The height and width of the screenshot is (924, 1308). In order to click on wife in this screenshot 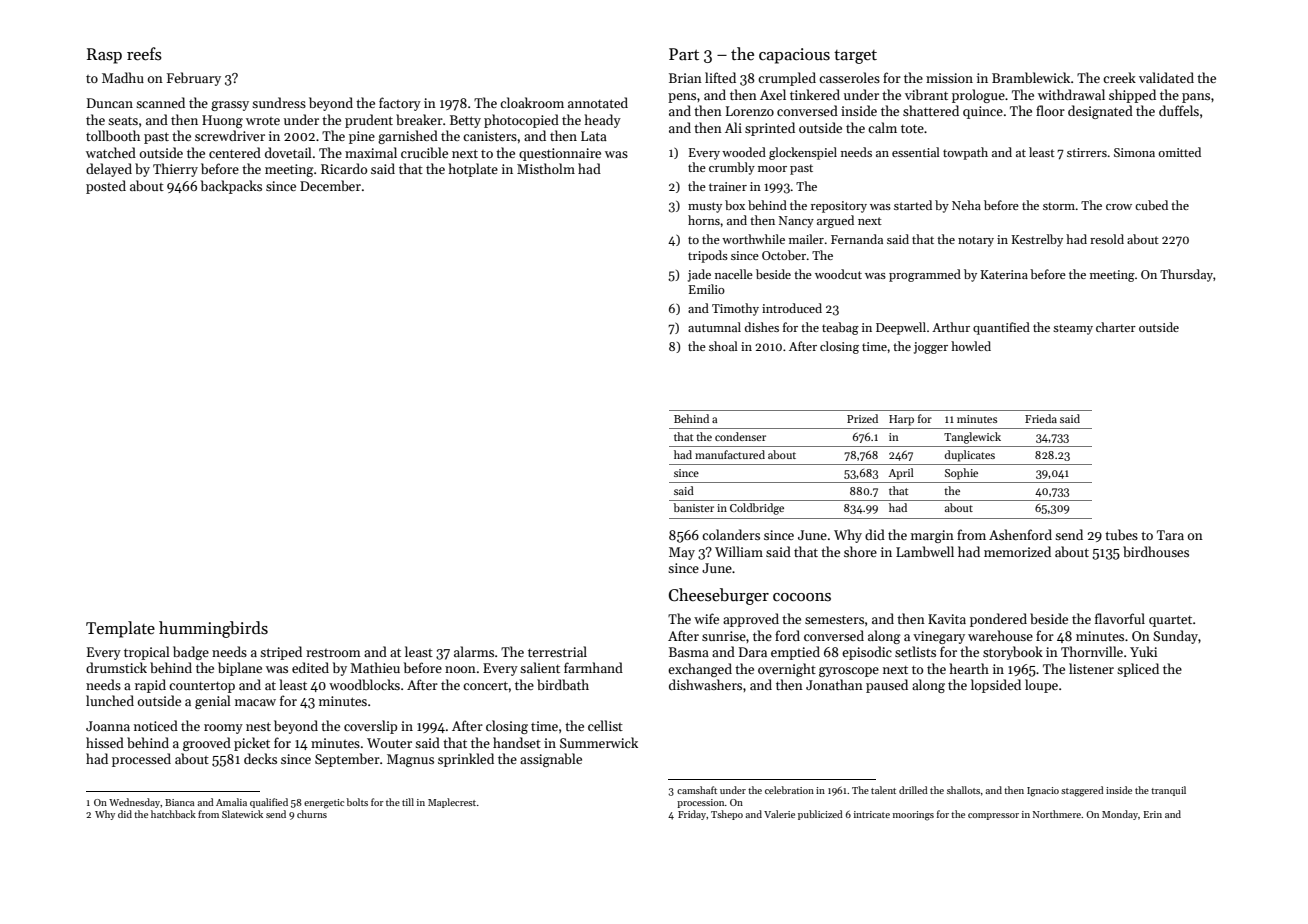, I will do `click(706, 618)`.
